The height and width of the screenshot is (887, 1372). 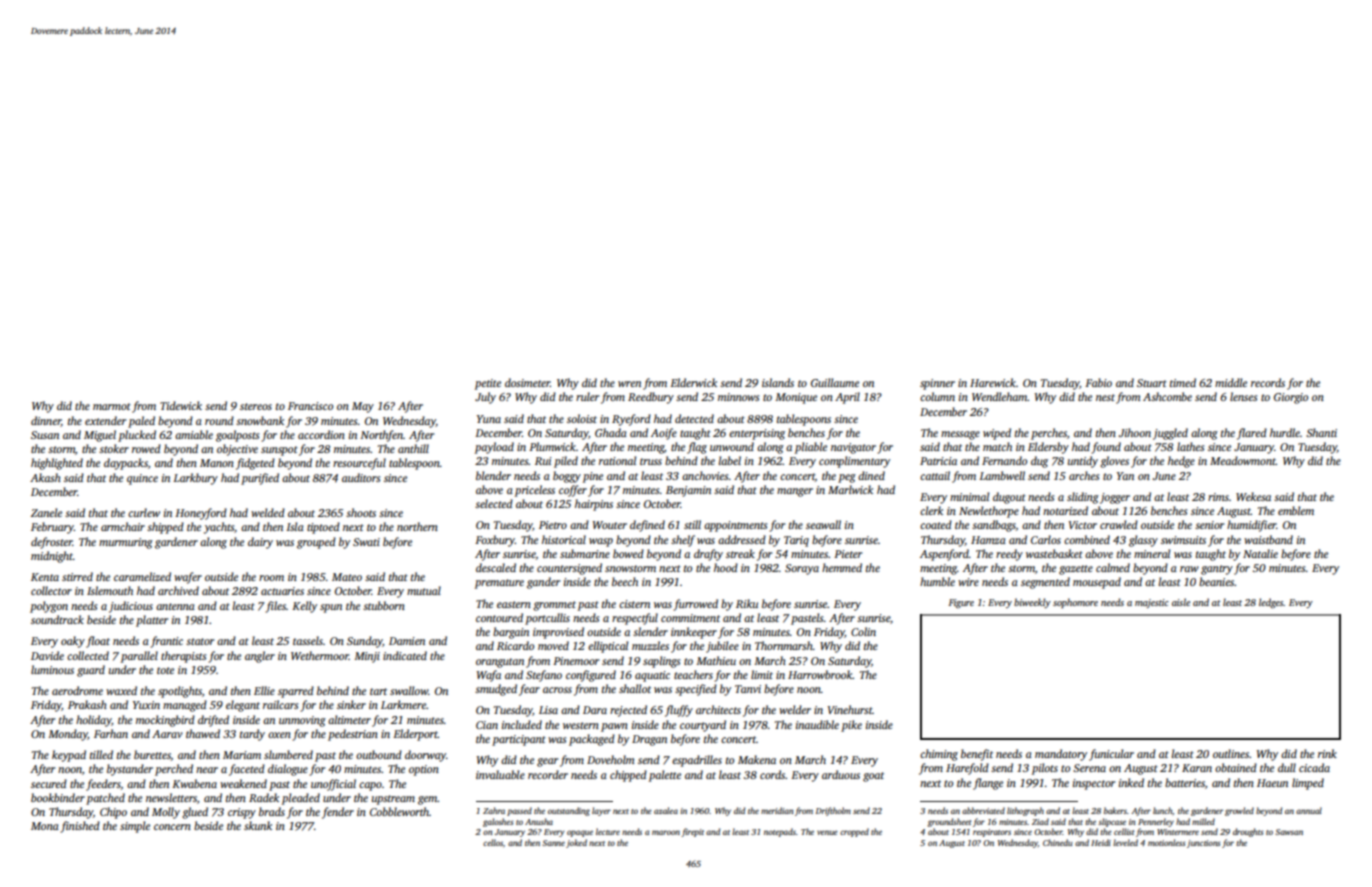 What do you see at coordinates (1291, 398) in the screenshot?
I see `Giorgio` at bounding box center [1291, 398].
